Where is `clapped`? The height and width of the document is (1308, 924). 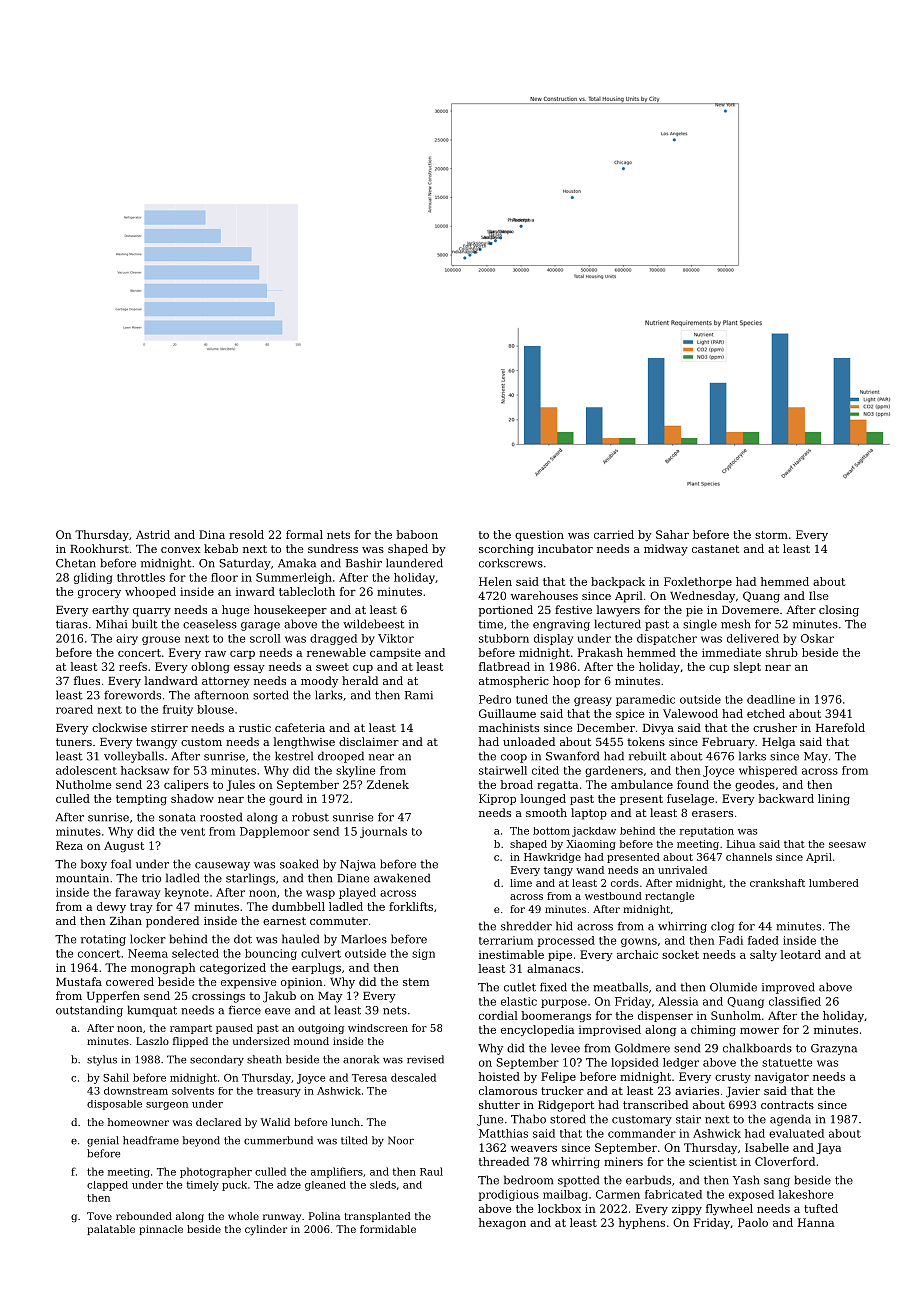 clapped is located at coordinates (107, 1186).
